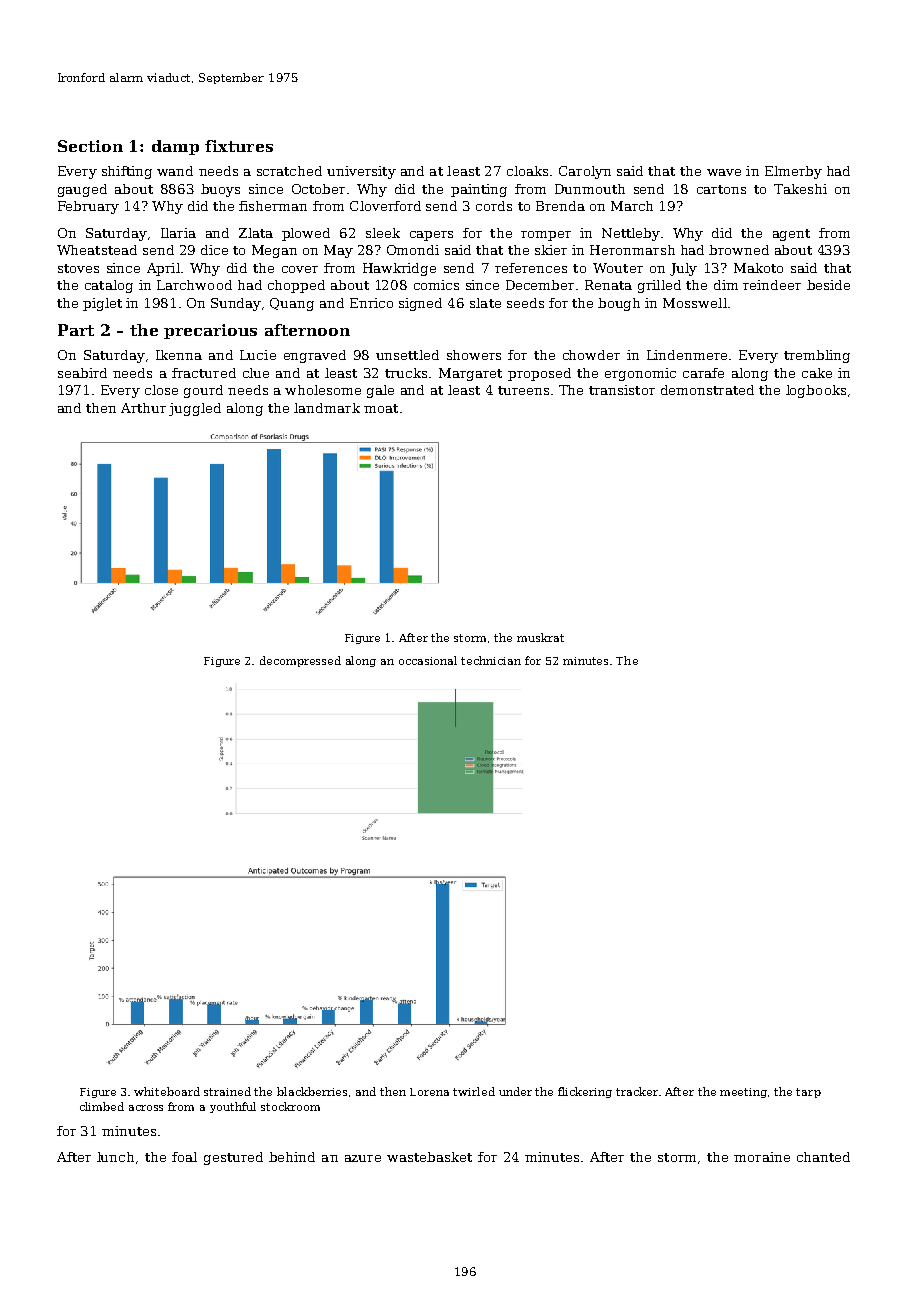 Image resolution: width=908 pixels, height=1316 pixels. Describe the element at coordinates (724, 172) in the page. I see `wave` at that location.
